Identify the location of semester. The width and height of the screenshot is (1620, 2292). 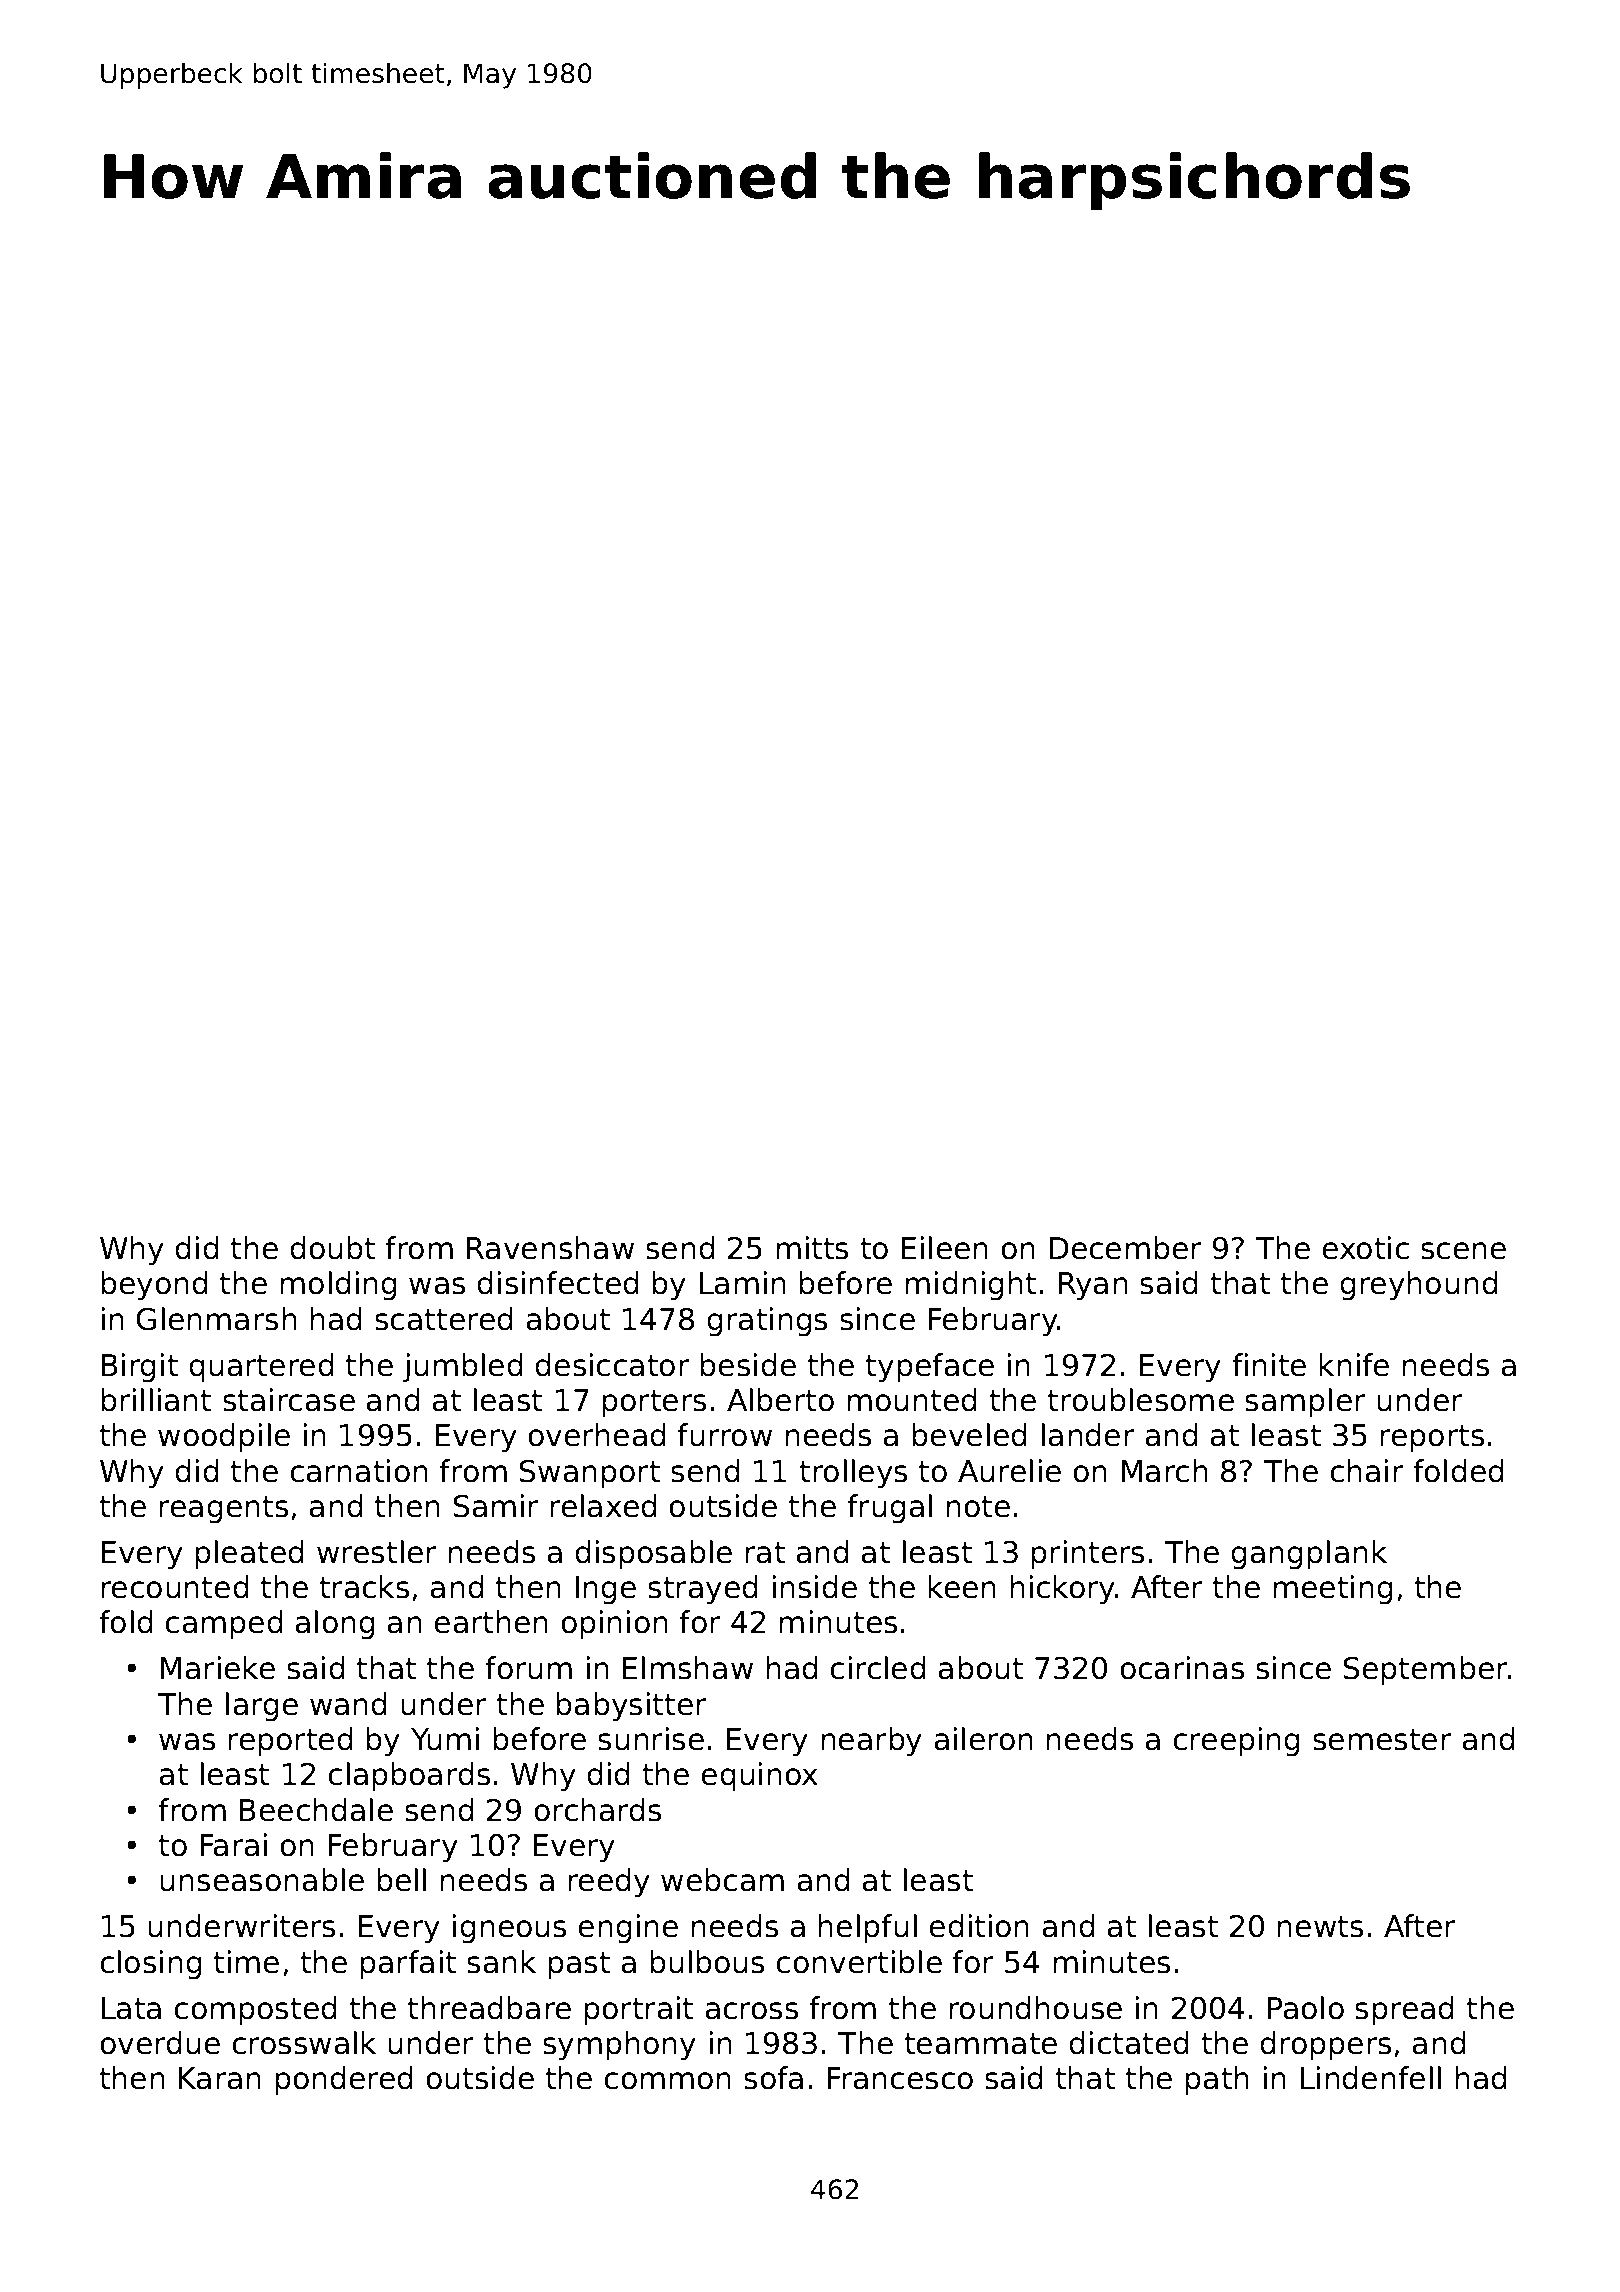
(1382, 1740).
